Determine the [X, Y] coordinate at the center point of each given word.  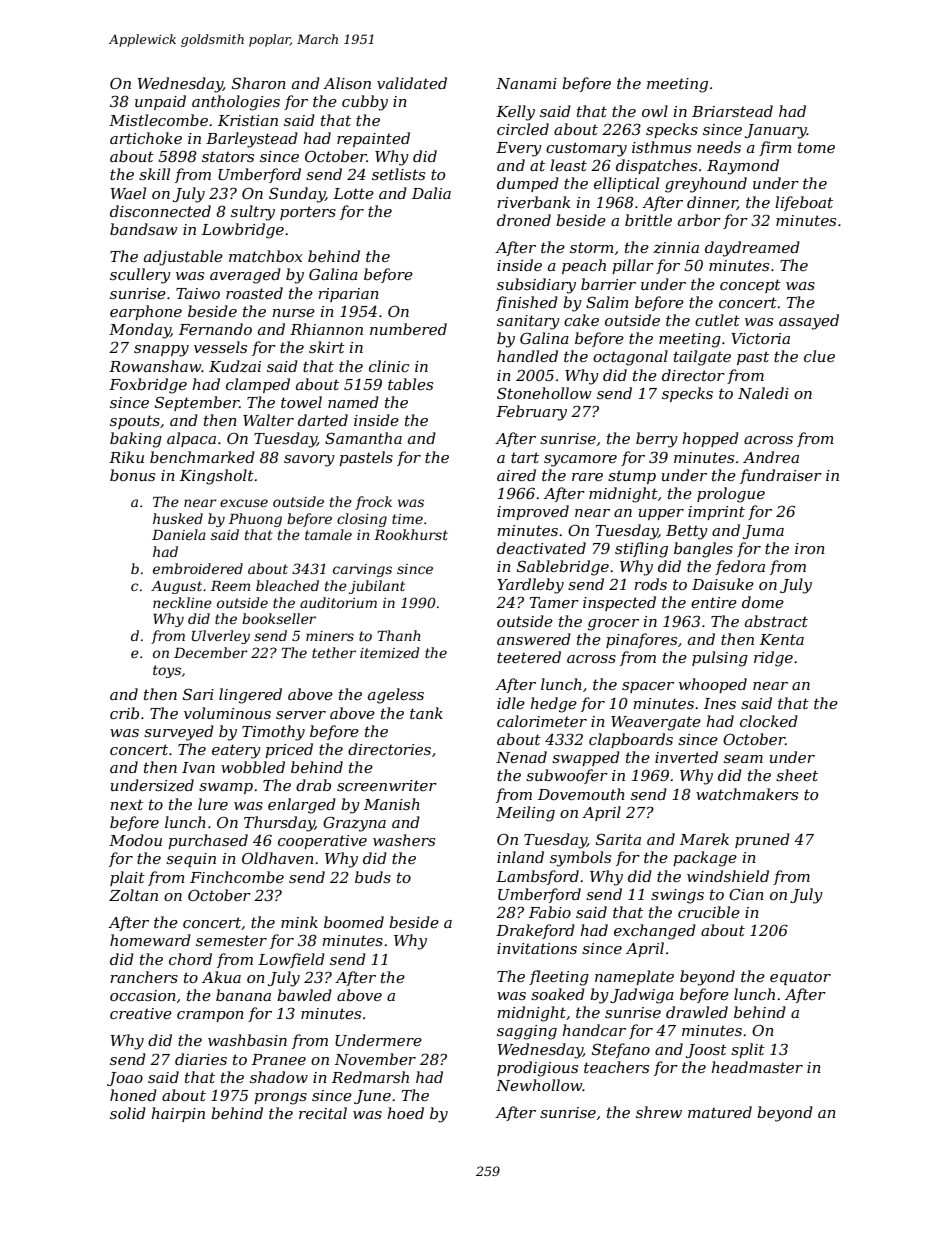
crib [124, 713]
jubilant [377, 587]
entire [714, 602]
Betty [687, 532]
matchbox [266, 256]
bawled [304, 995]
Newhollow [539, 1085]
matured [720, 1112]
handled [527, 356]
